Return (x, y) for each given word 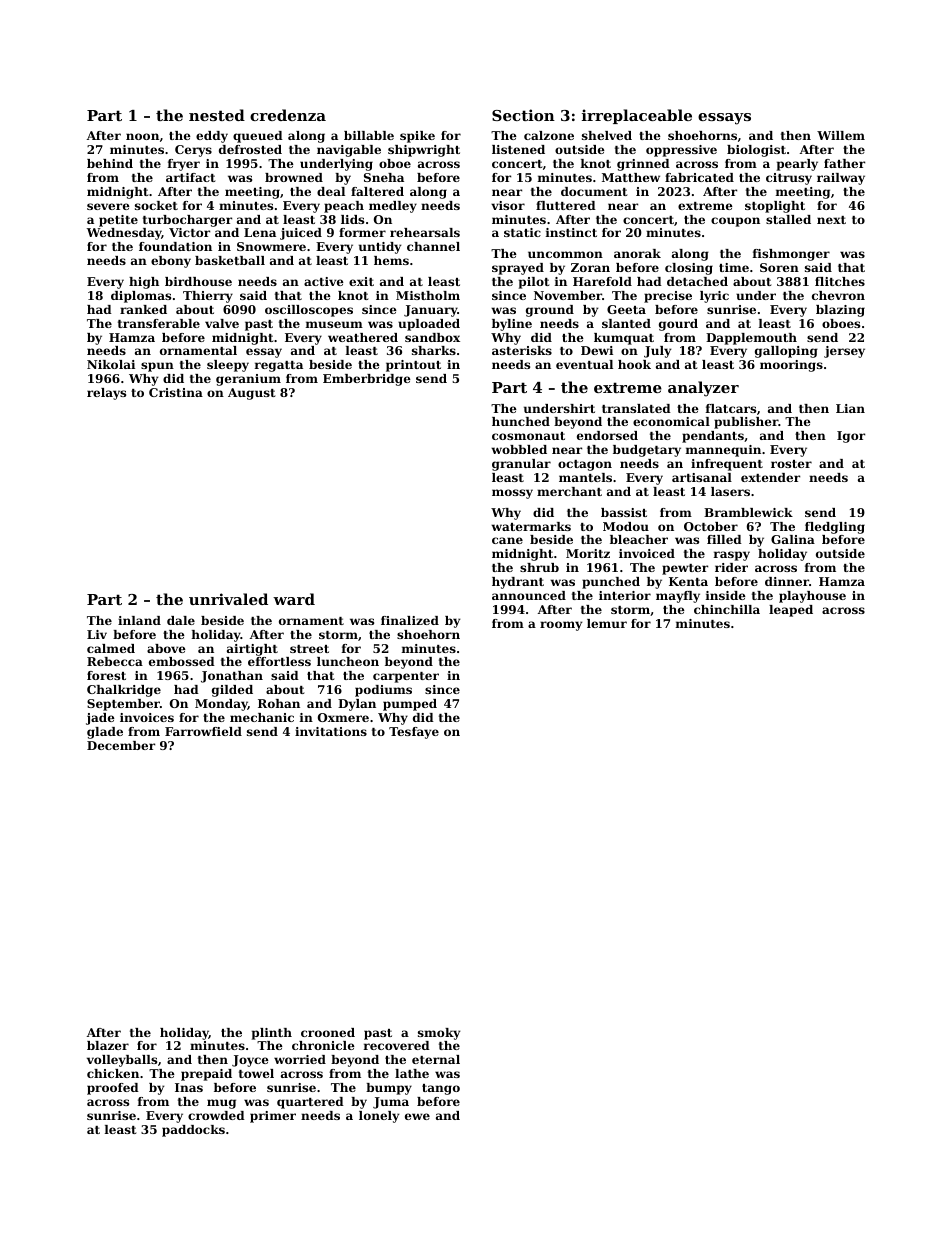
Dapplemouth (751, 339)
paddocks (193, 1131)
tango (441, 1089)
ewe (417, 1116)
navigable (349, 151)
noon (142, 136)
